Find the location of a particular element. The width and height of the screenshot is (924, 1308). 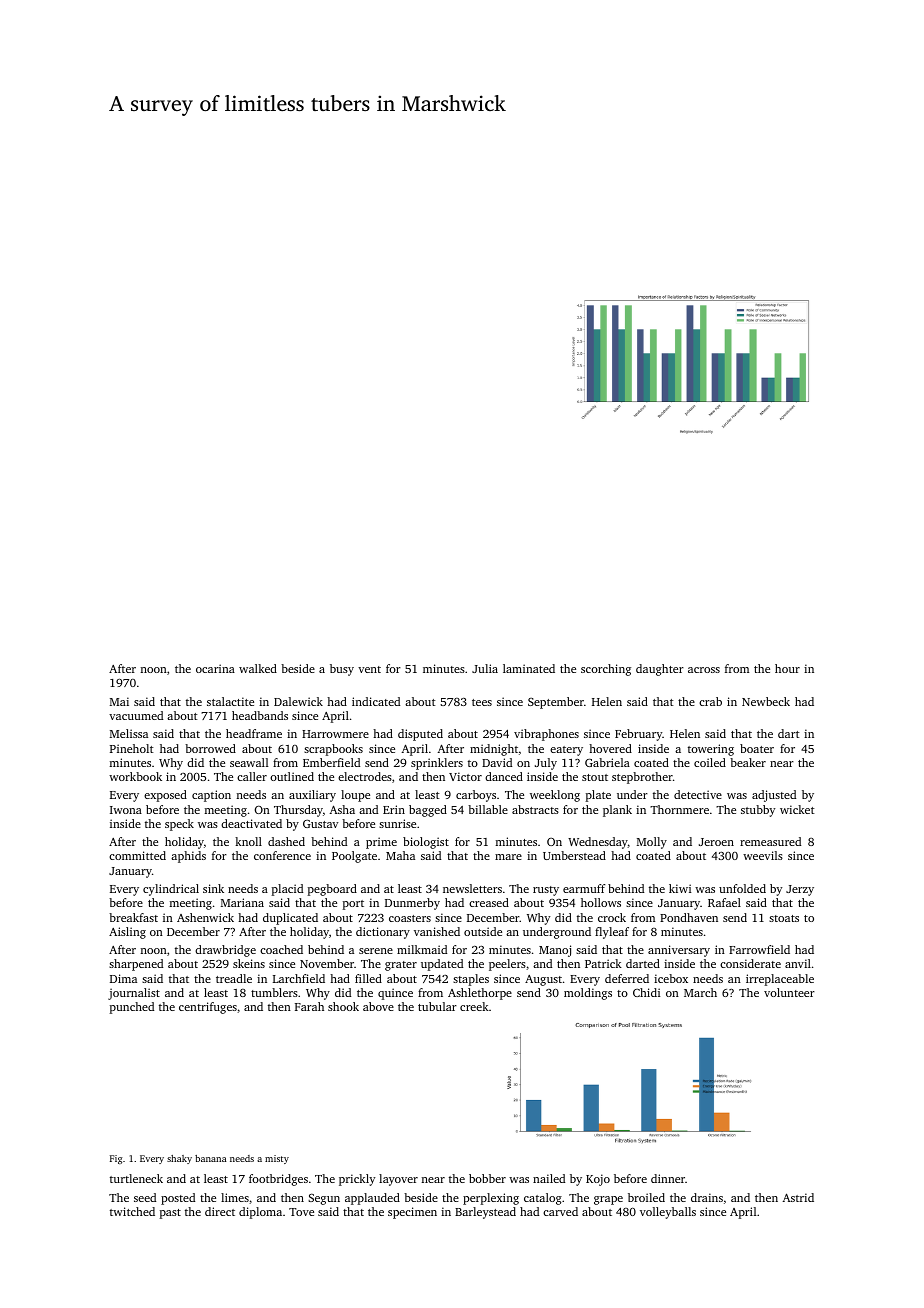

hollows is located at coordinates (601, 902).
